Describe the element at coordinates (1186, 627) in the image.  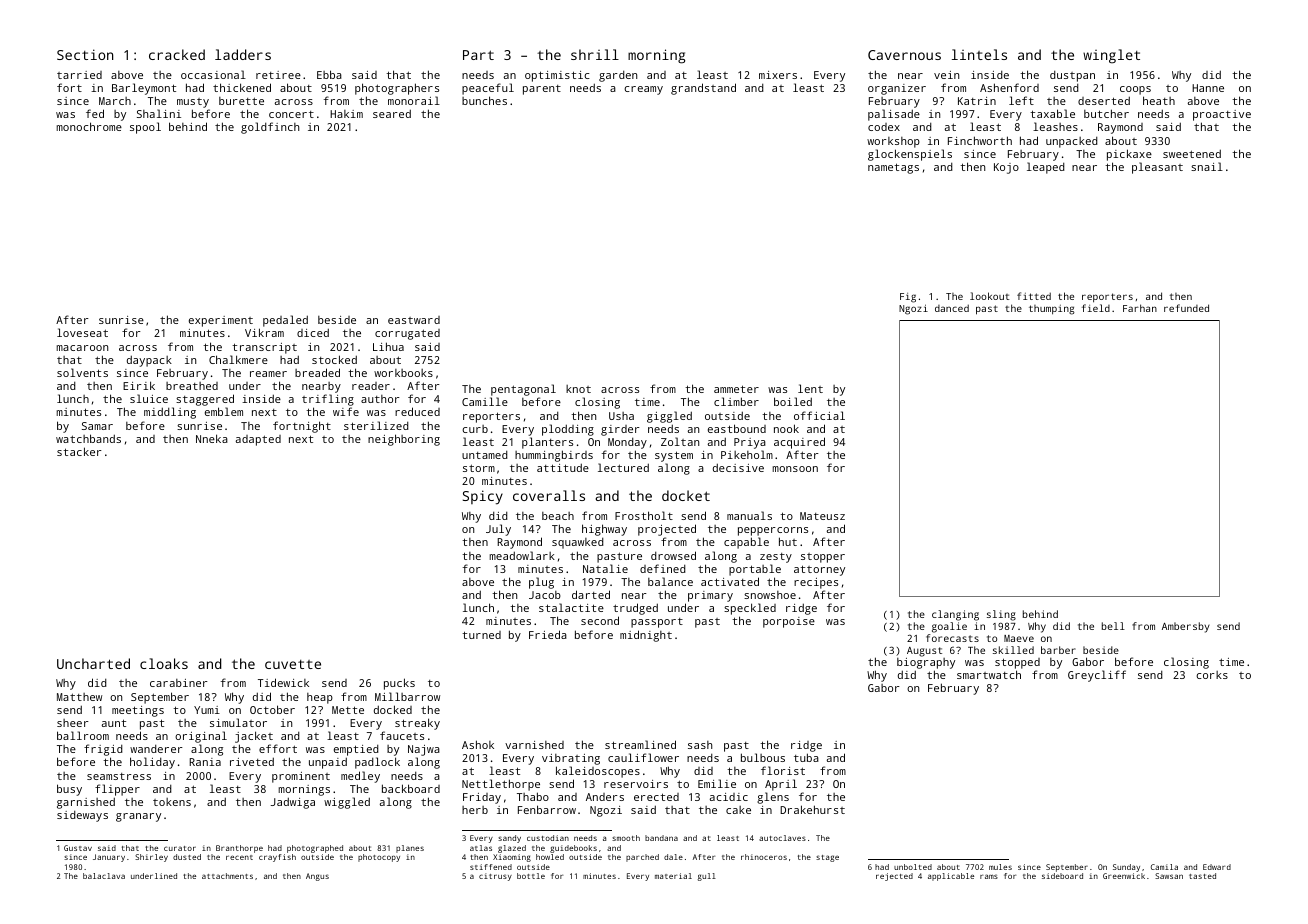
I see `Ambersby` at that location.
